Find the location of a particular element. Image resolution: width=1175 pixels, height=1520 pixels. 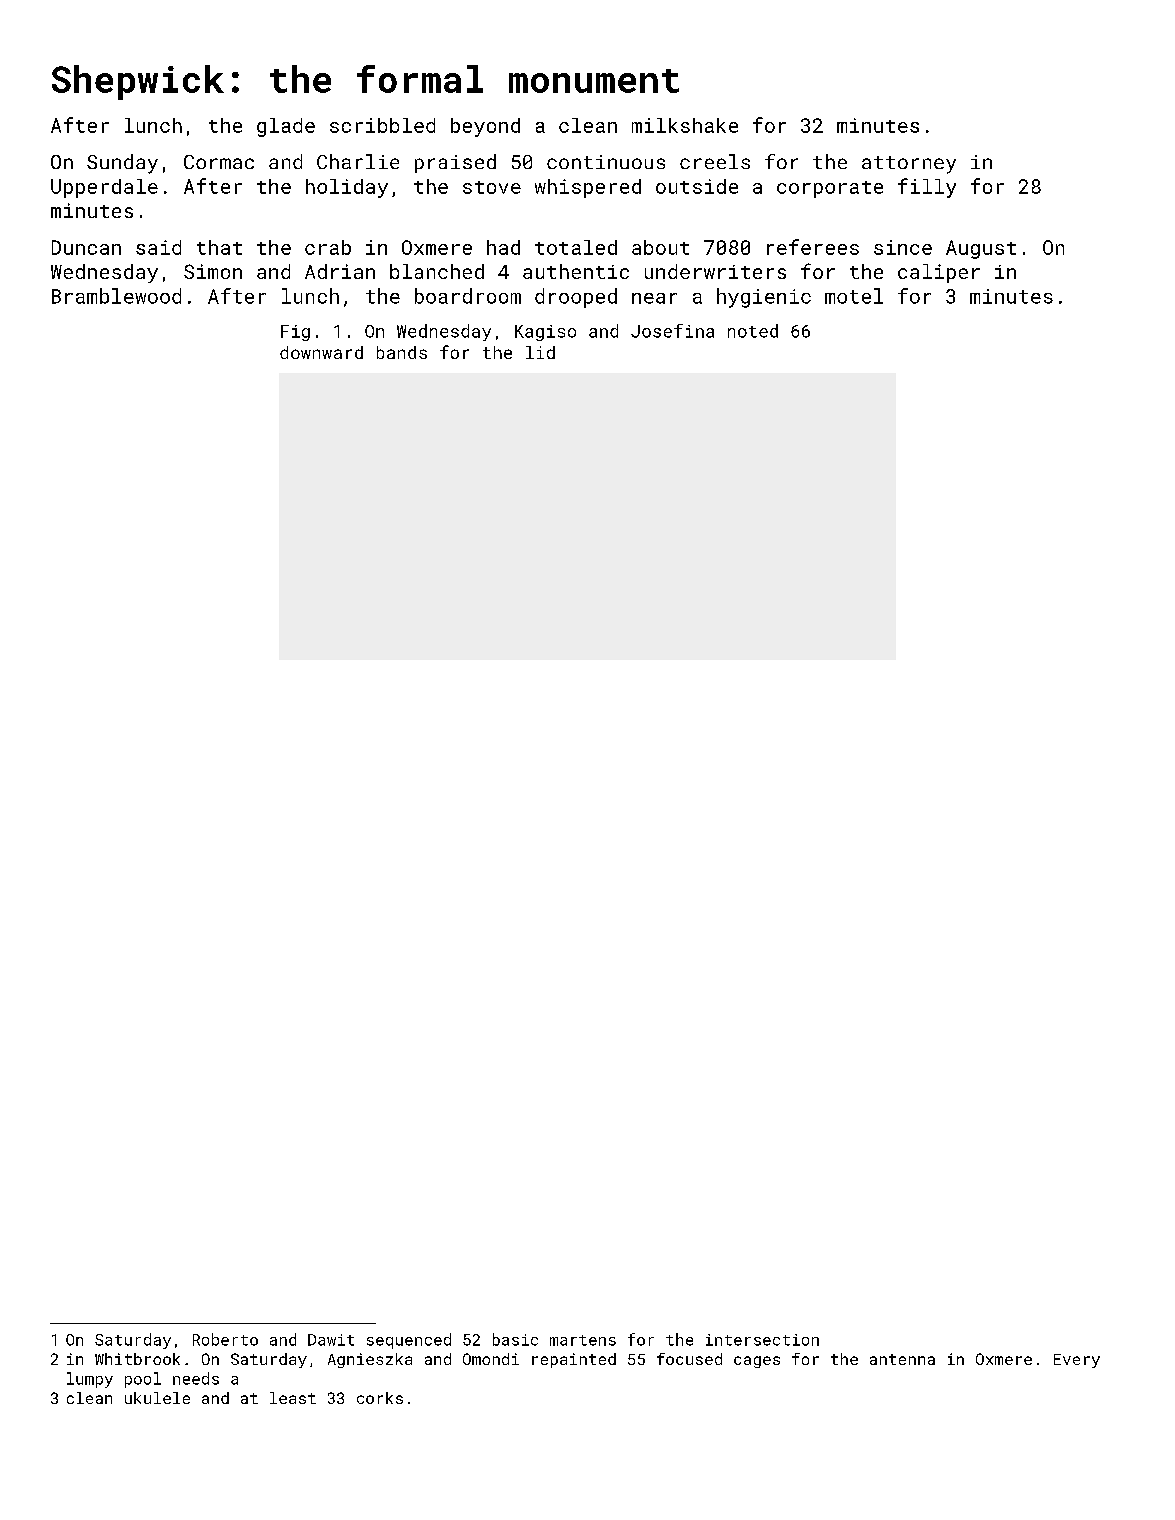

Bramblewood is located at coordinates (116, 296).
